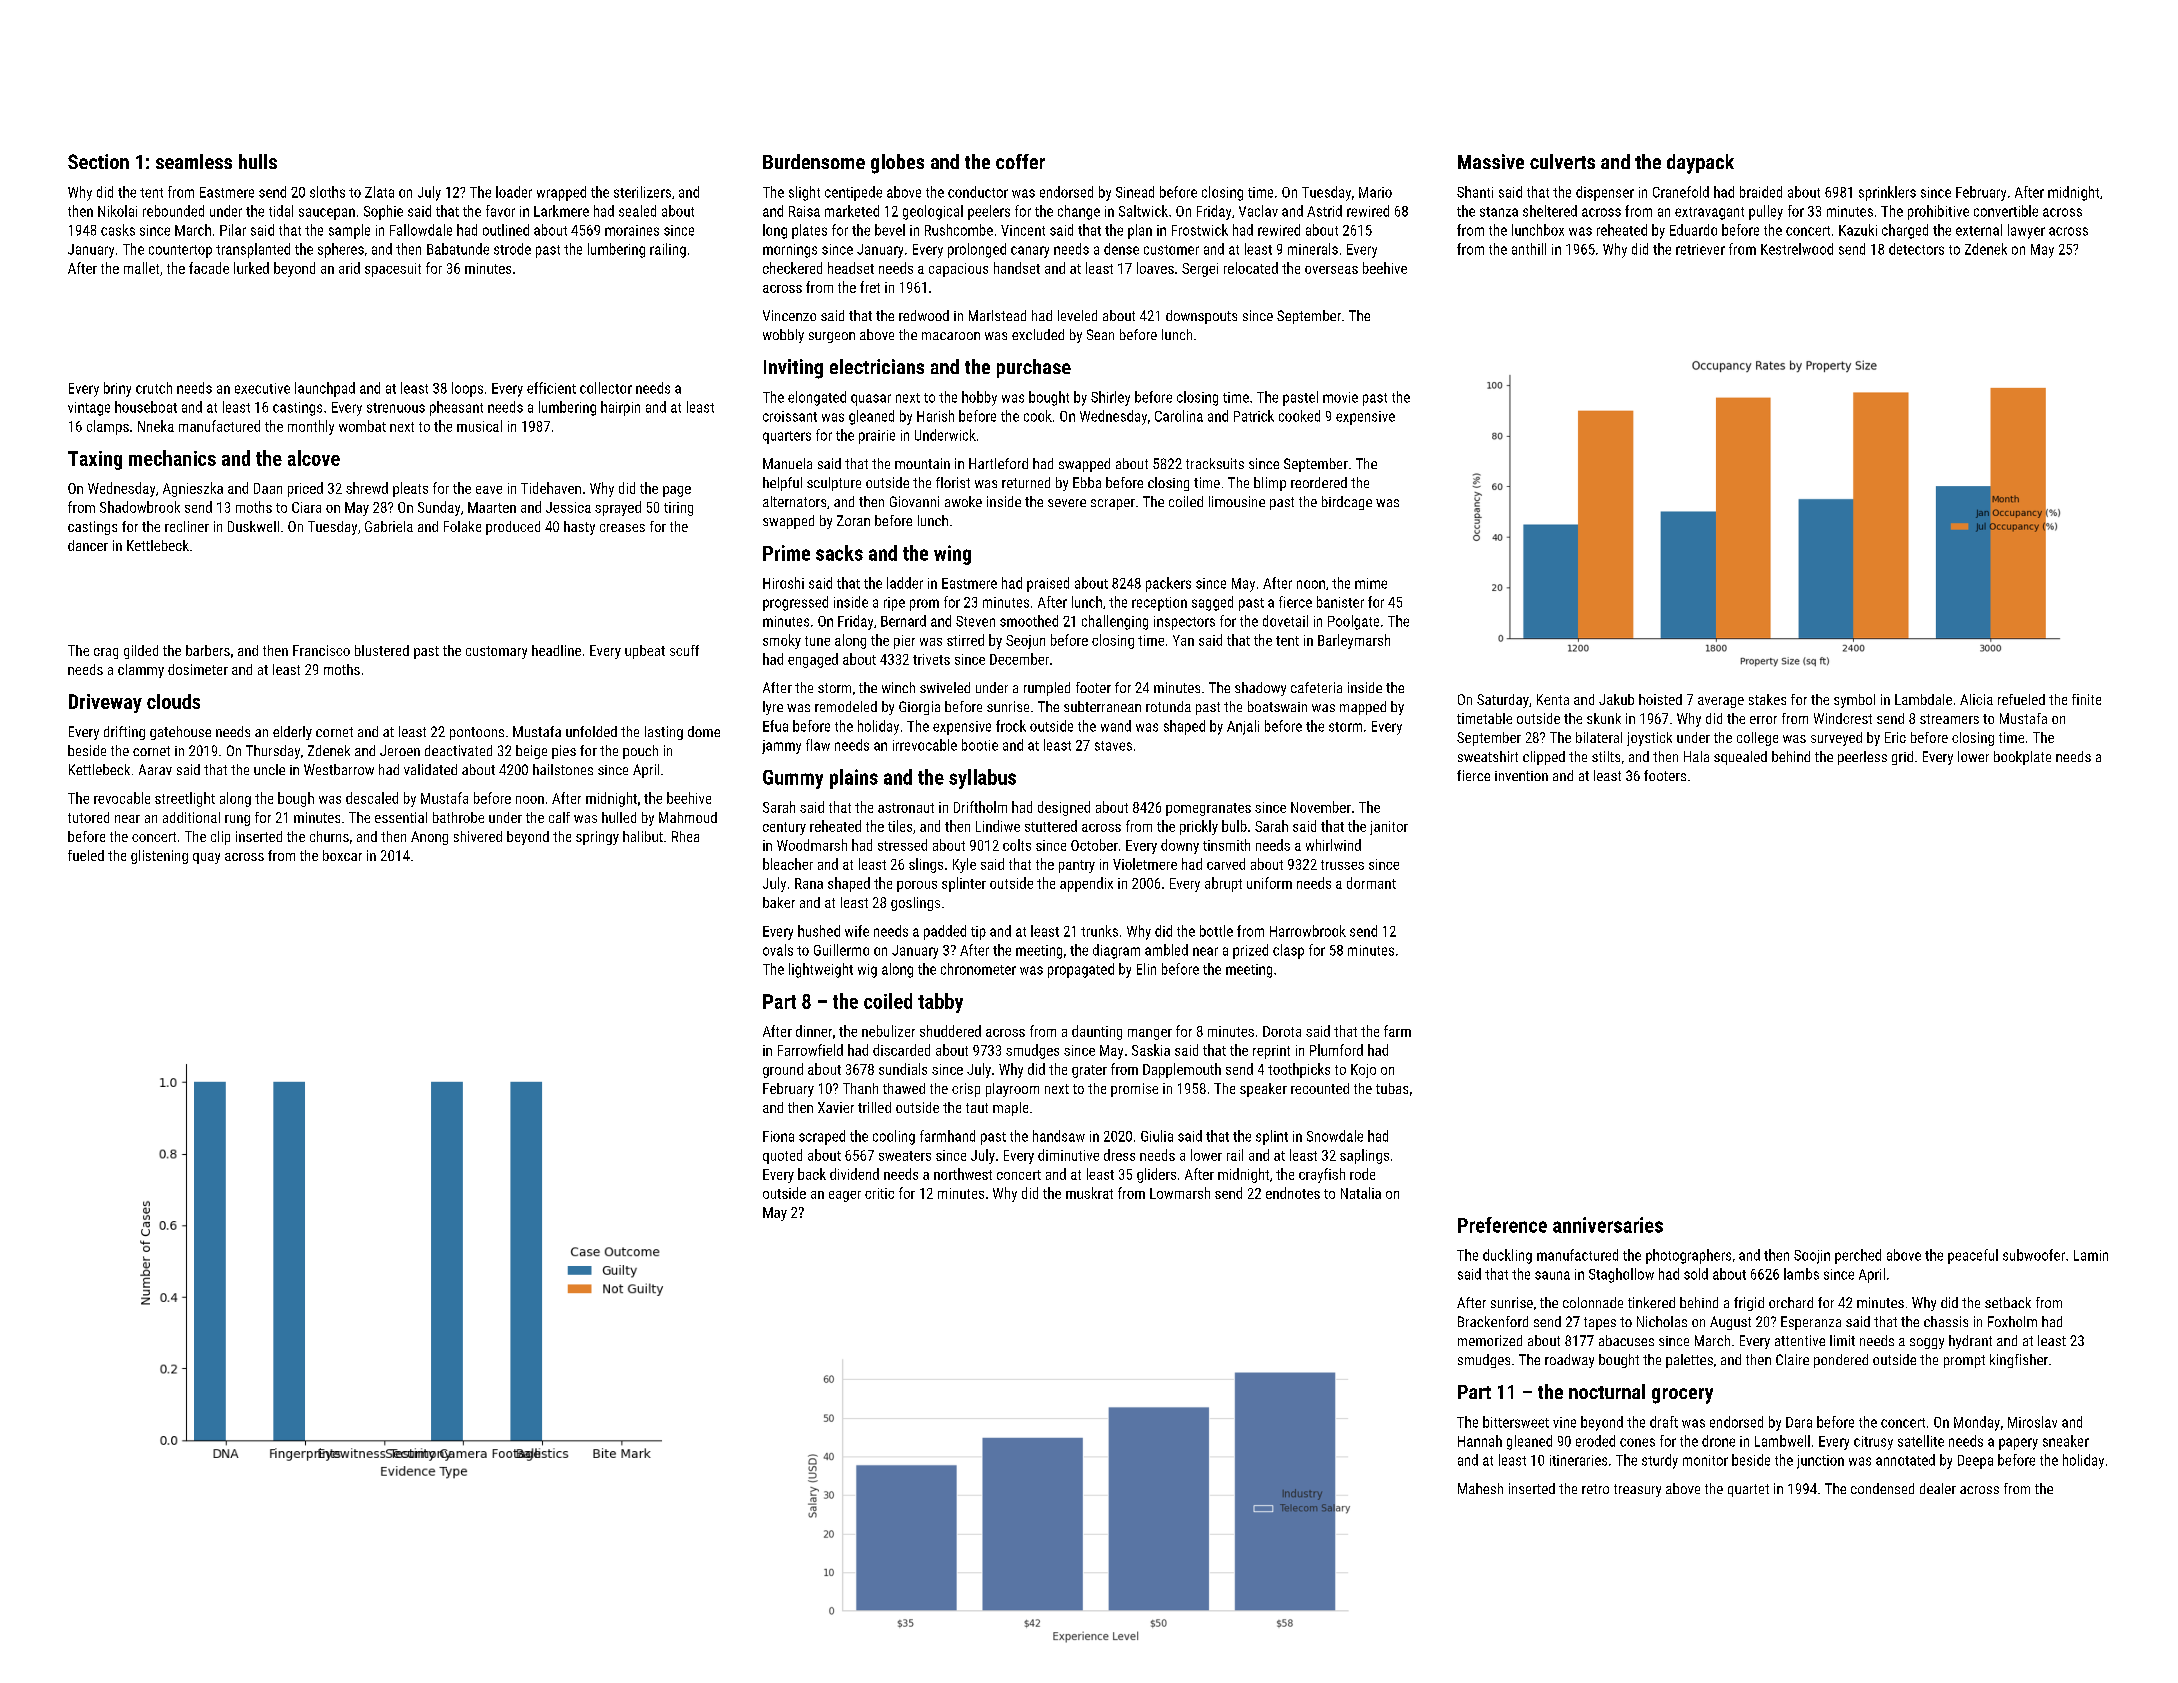 Image resolution: width=2178 pixels, height=1683 pixels. I want to click on loader, so click(514, 192).
